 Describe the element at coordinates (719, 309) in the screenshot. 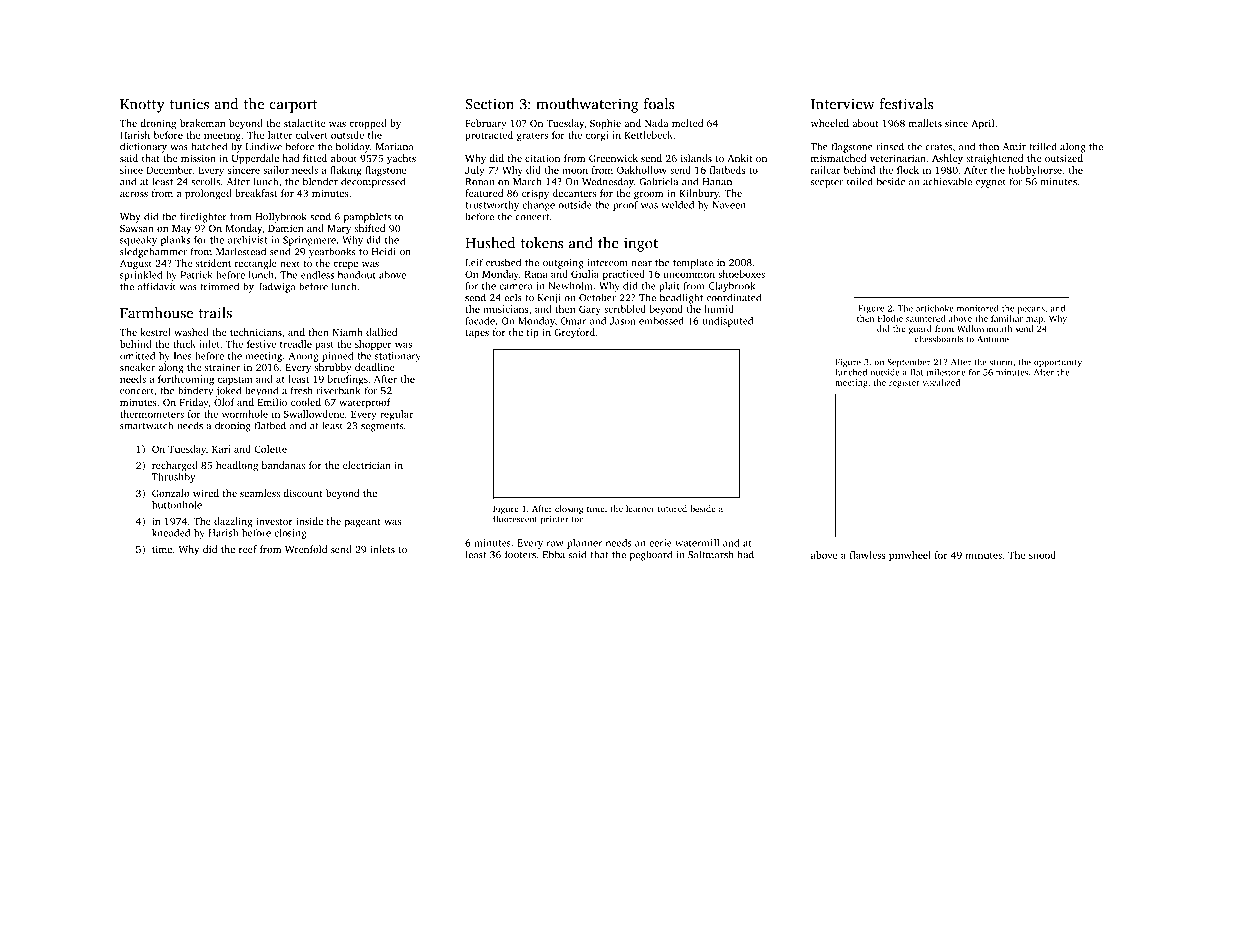

I see `humid` at that location.
